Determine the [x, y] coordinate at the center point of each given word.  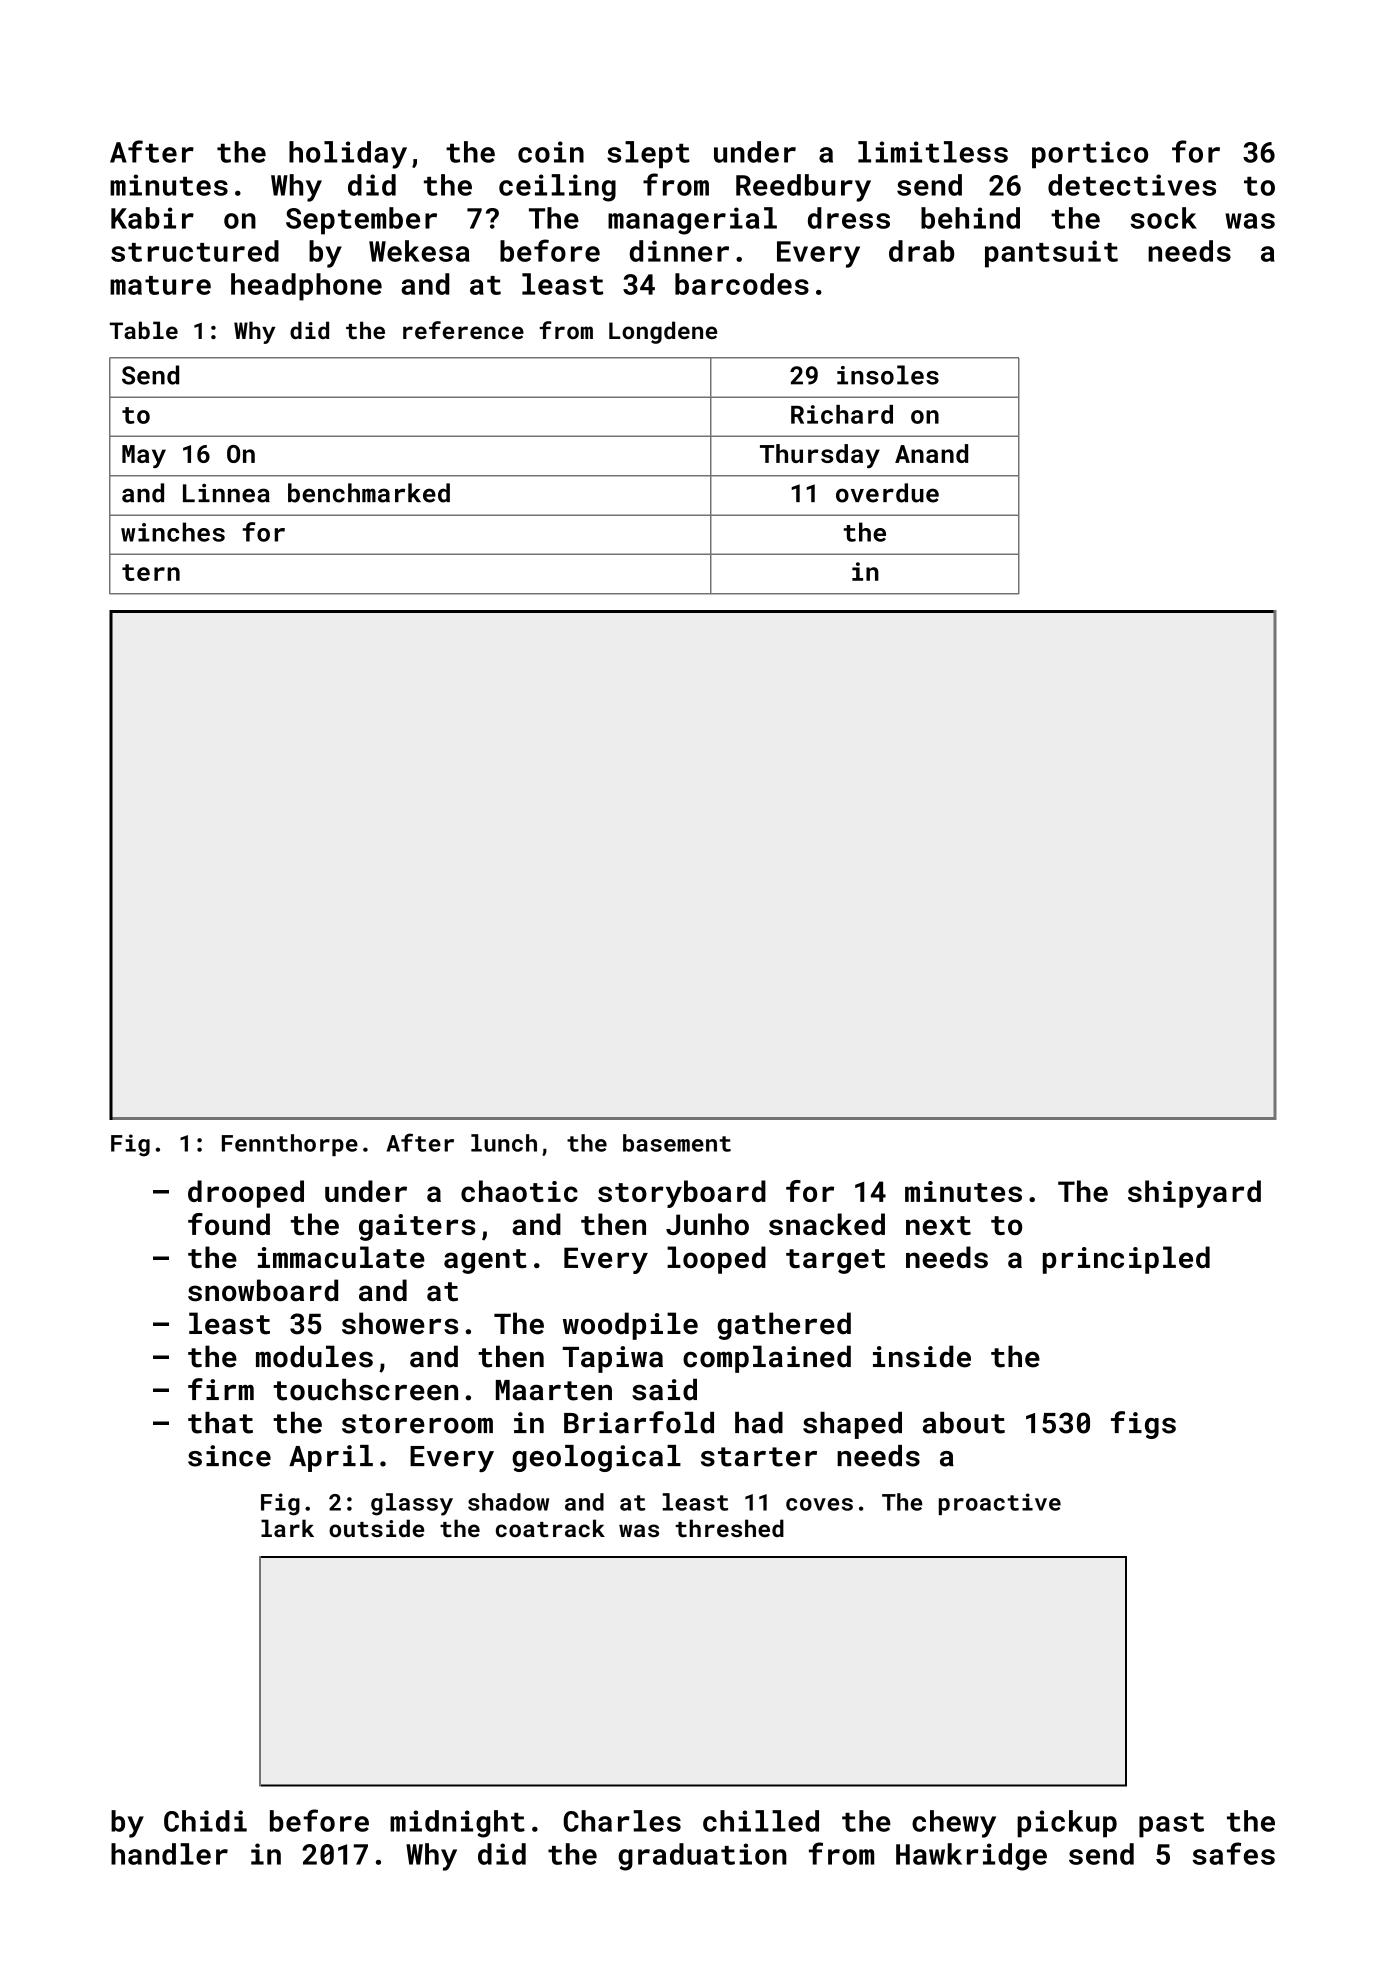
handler [169, 1854]
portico [1090, 155]
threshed [729, 1528]
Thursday [820, 456]
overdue [887, 493]
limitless [933, 152]
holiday [348, 155]
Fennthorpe [290, 1145]
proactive [1000, 1504]
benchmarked [369, 493]
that [220, 1423]
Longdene [663, 332]
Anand [931, 453]
